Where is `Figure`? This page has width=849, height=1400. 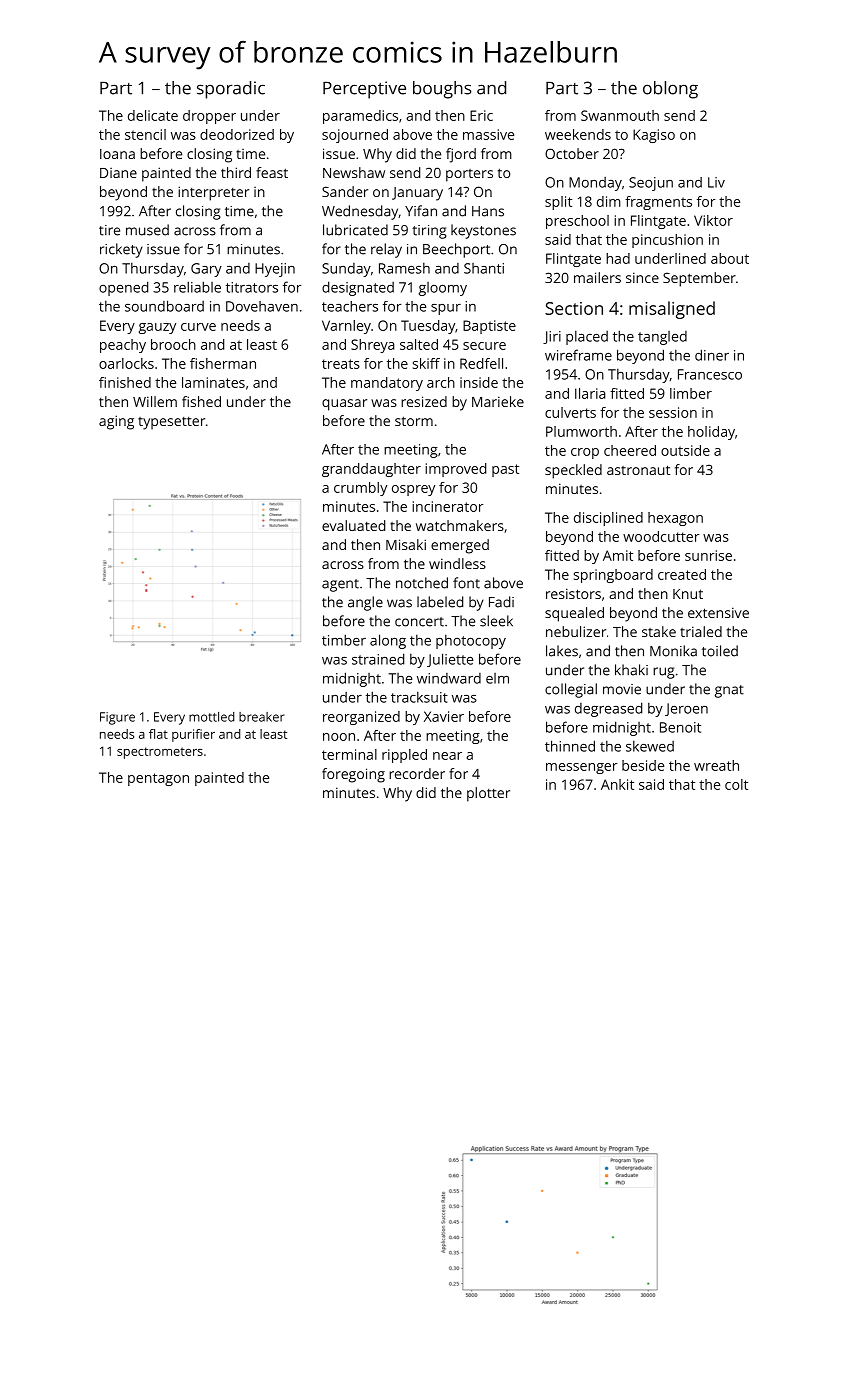 Figure is located at coordinates (117, 718).
